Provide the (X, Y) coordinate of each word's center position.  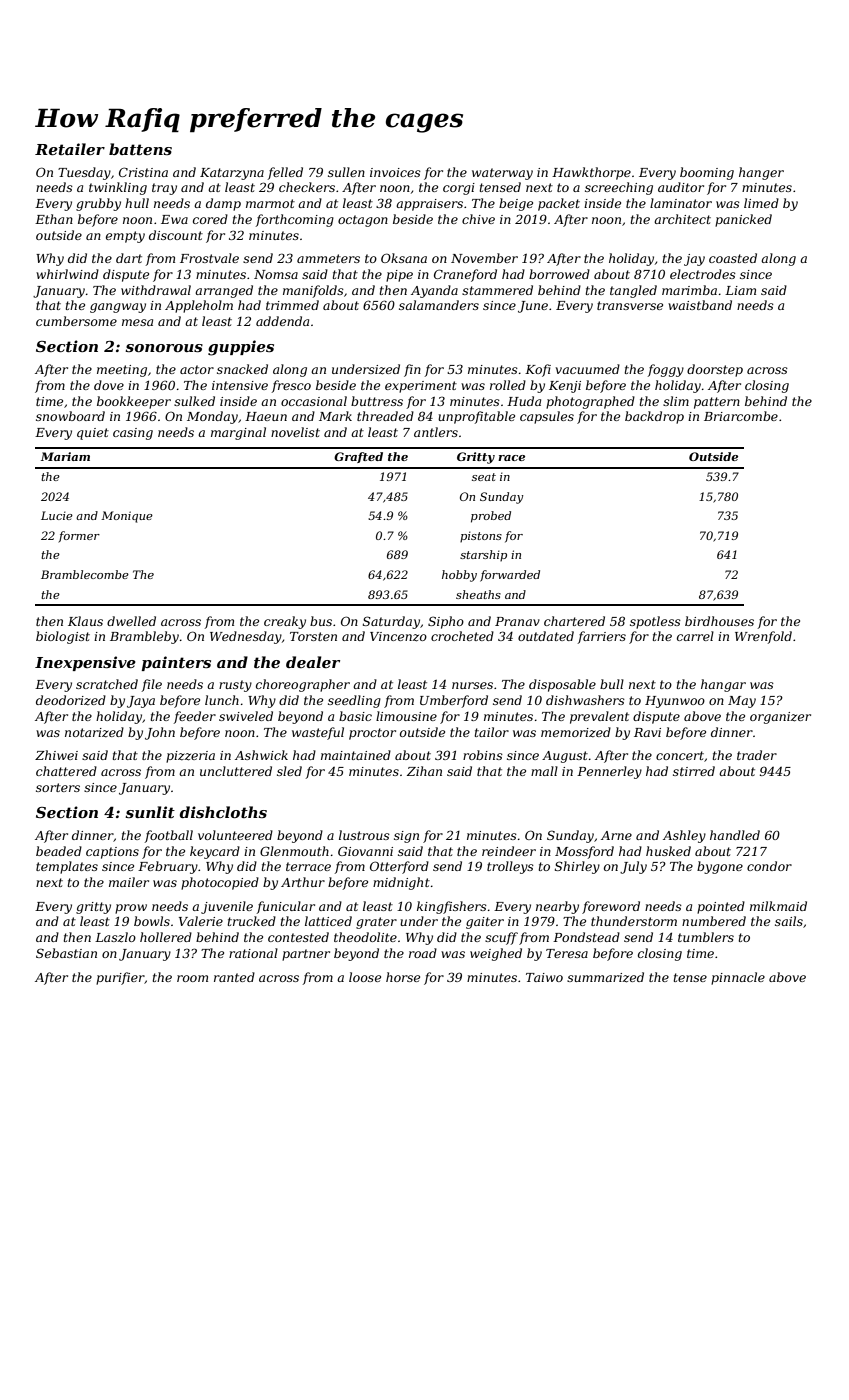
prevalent (599, 717)
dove (109, 385)
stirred (694, 771)
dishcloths (223, 812)
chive (478, 219)
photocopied (220, 883)
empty (125, 237)
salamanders (439, 305)
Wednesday (246, 637)
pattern (717, 403)
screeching (619, 188)
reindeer (509, 851)
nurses (472, 685)
